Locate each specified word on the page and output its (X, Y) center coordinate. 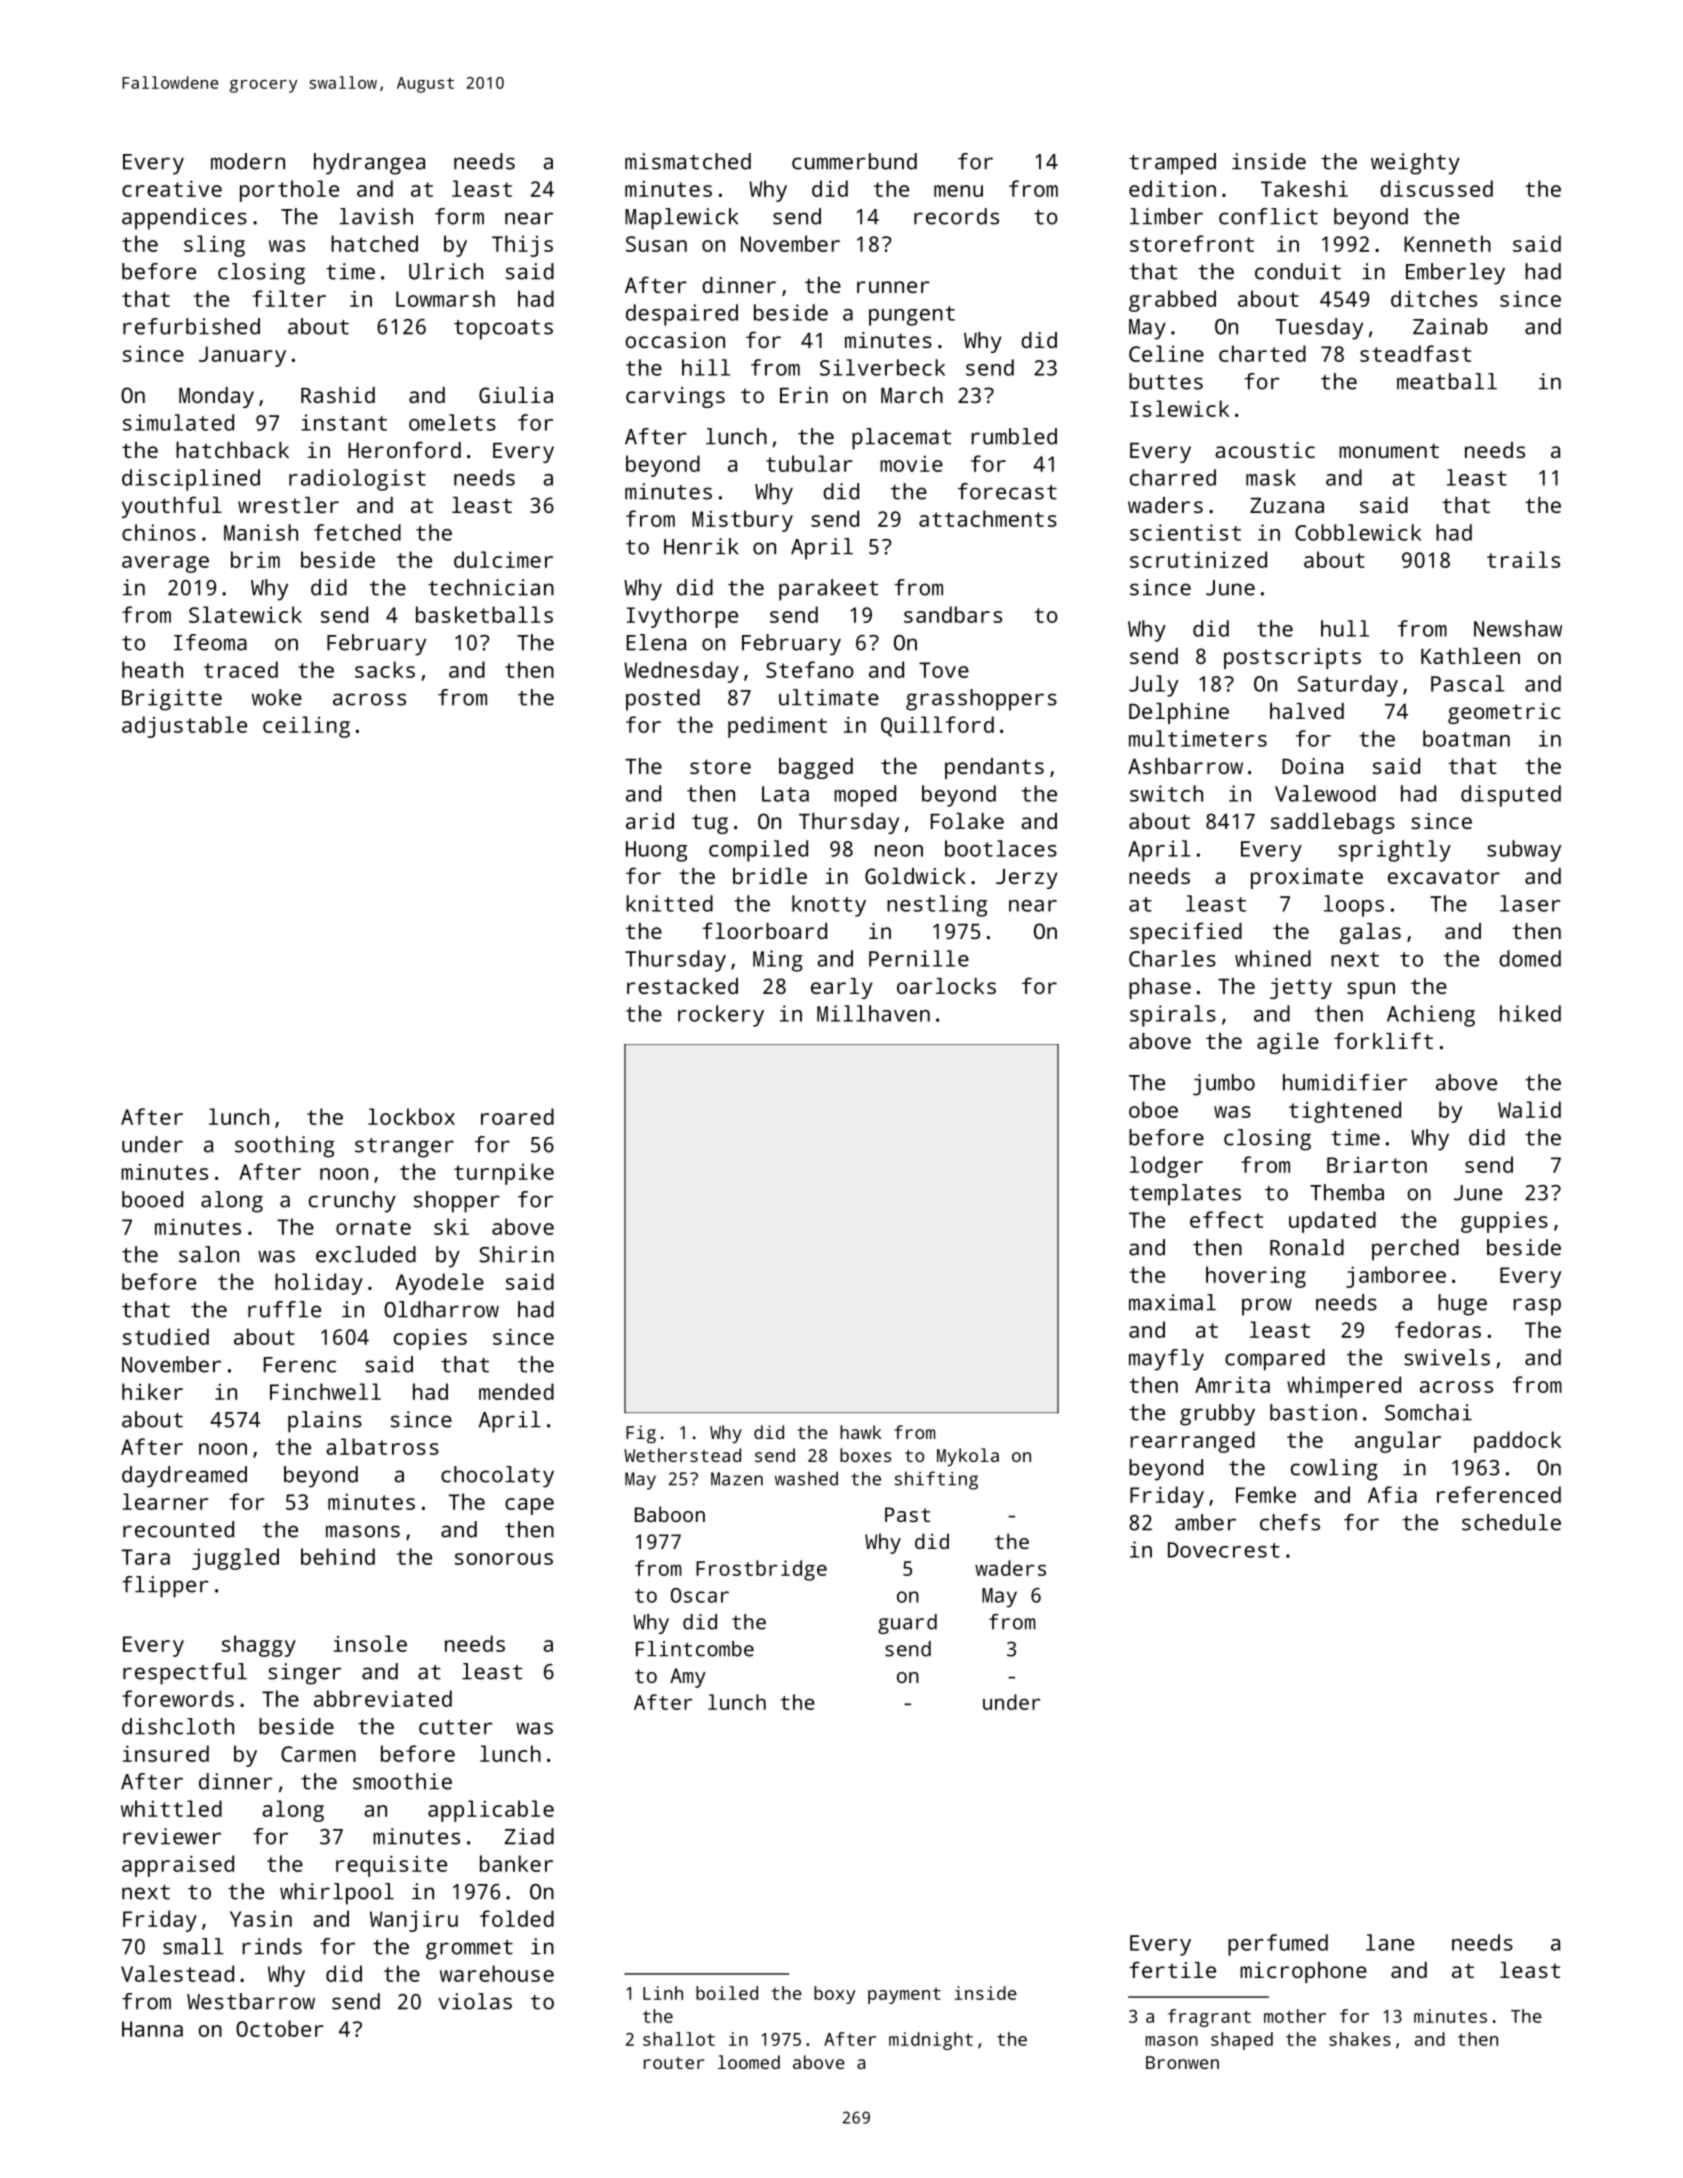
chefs (1290, 1522)
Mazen (737, 1479)
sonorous (504, 1559)
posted (663, 700)
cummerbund (854, 161)
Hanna (152, 2029)
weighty (1415, 164)
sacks (385, 669)
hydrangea (369, 164)
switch (1166, 793)
